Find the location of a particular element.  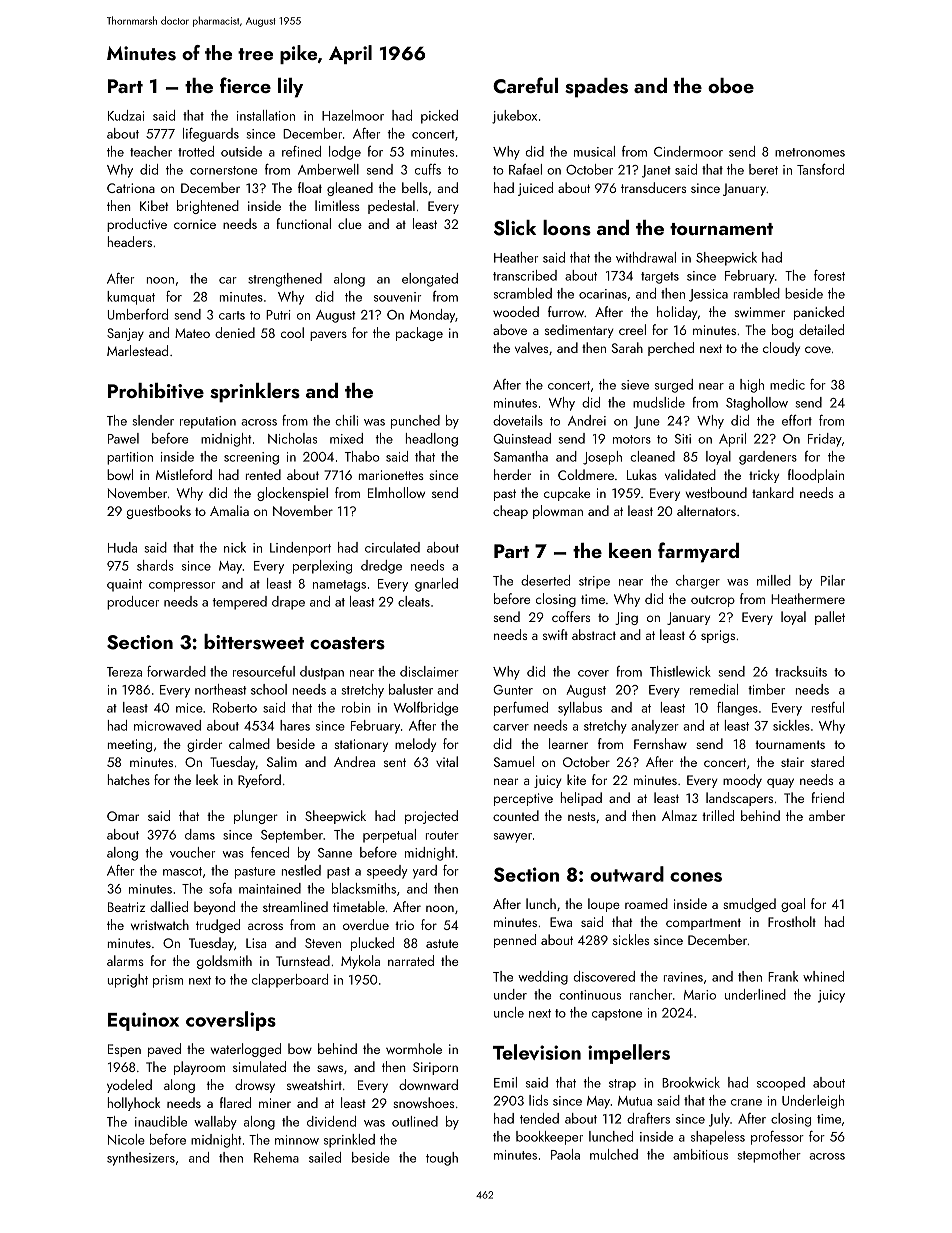

lily is located at coordinates (290, 88).
